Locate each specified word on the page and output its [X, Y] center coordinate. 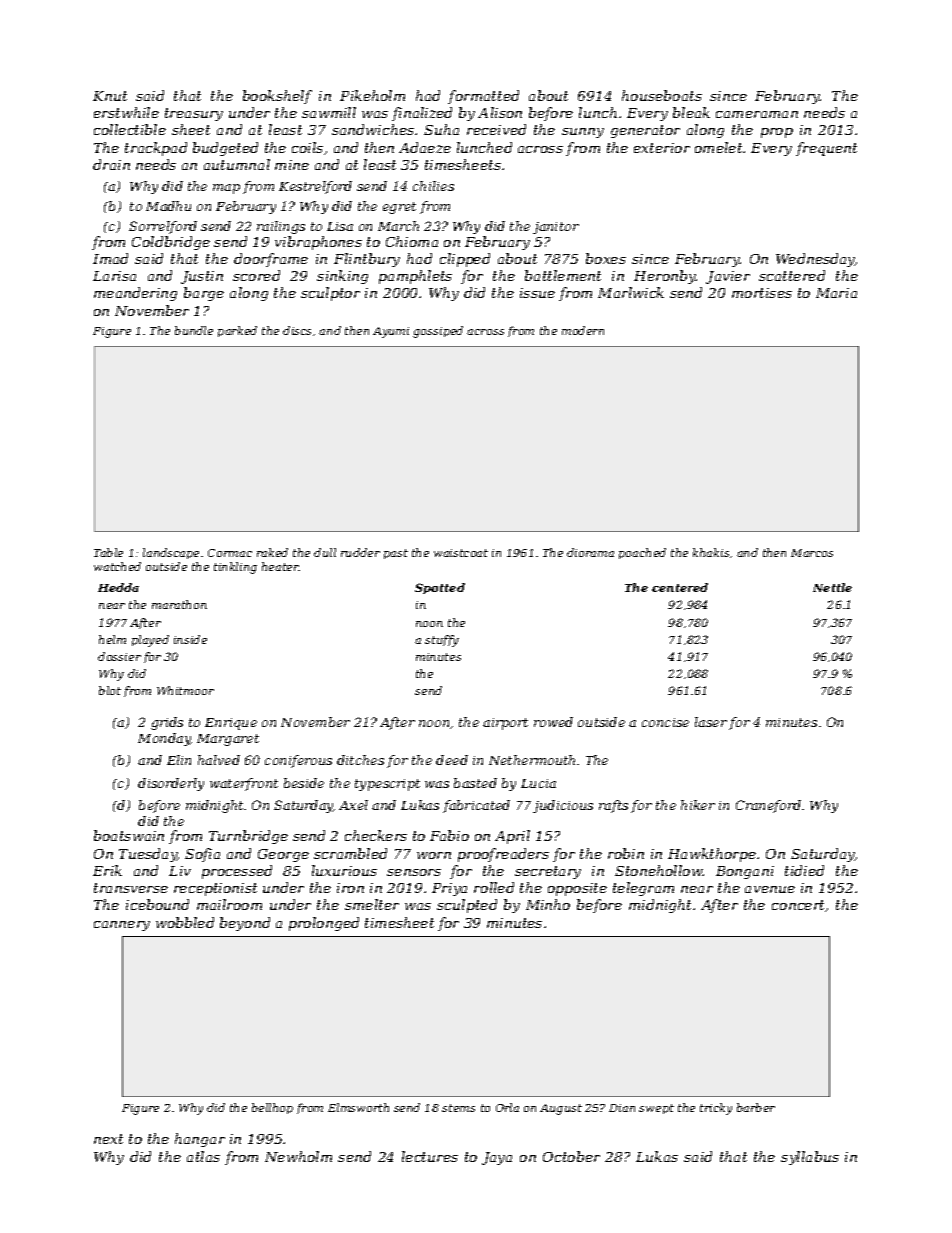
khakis [711, 552]
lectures [430, 1156]
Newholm [298, 1156]
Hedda [118, 587]
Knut [110, 96]
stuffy [442, 641]
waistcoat [461, 553]
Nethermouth [532, 760]
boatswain [129, 835]
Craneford [768, 806]
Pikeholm [372, 95]
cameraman [757, 114]
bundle [194, 330]
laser [711, 722]
